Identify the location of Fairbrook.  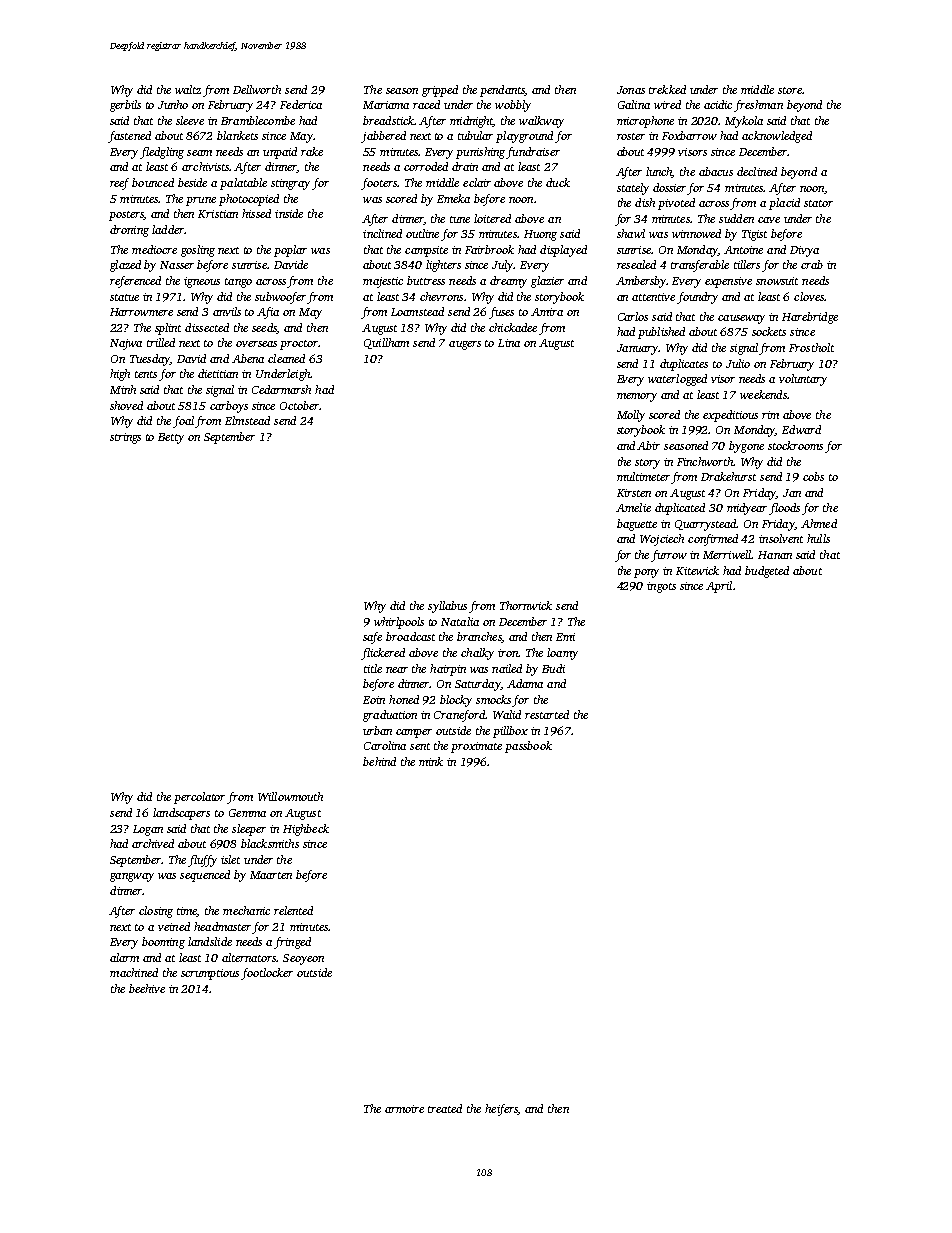
(489, 249).
